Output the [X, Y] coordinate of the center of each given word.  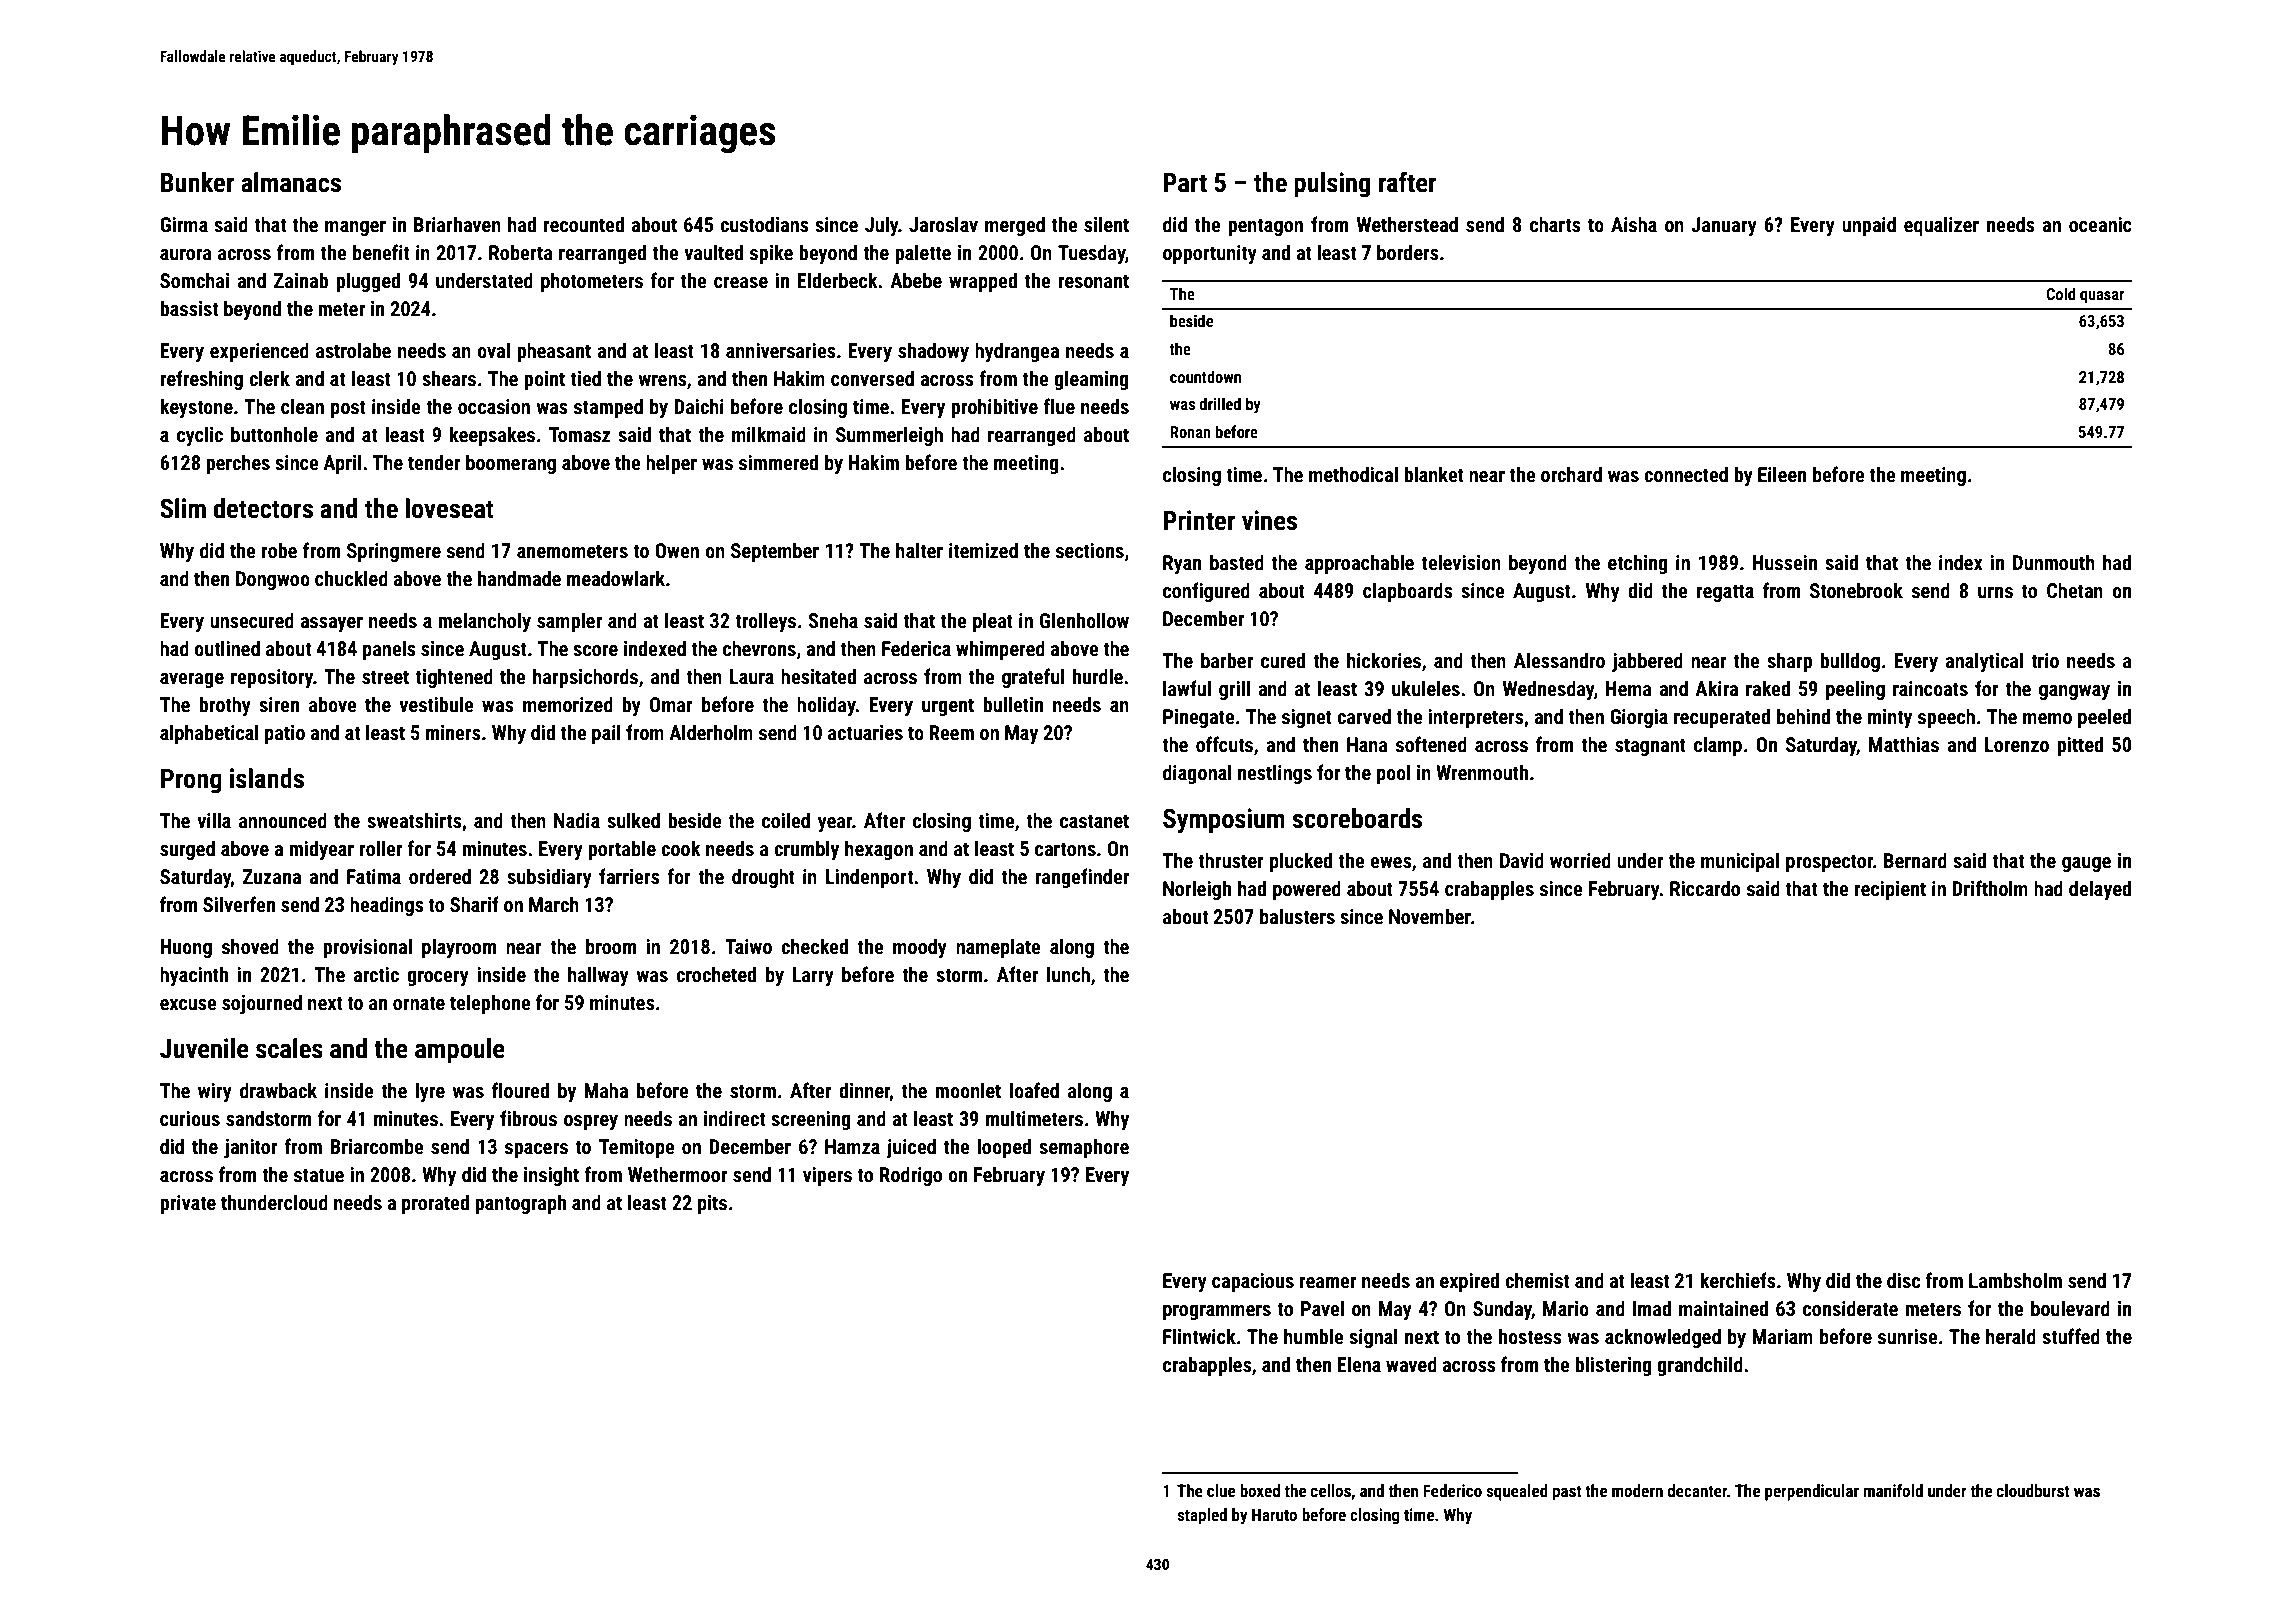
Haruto [1274, 1514]
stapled [1202, 1516]
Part [1185, 183]
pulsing [1332, 185]
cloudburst [2033, 1490]
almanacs [291, 182]
